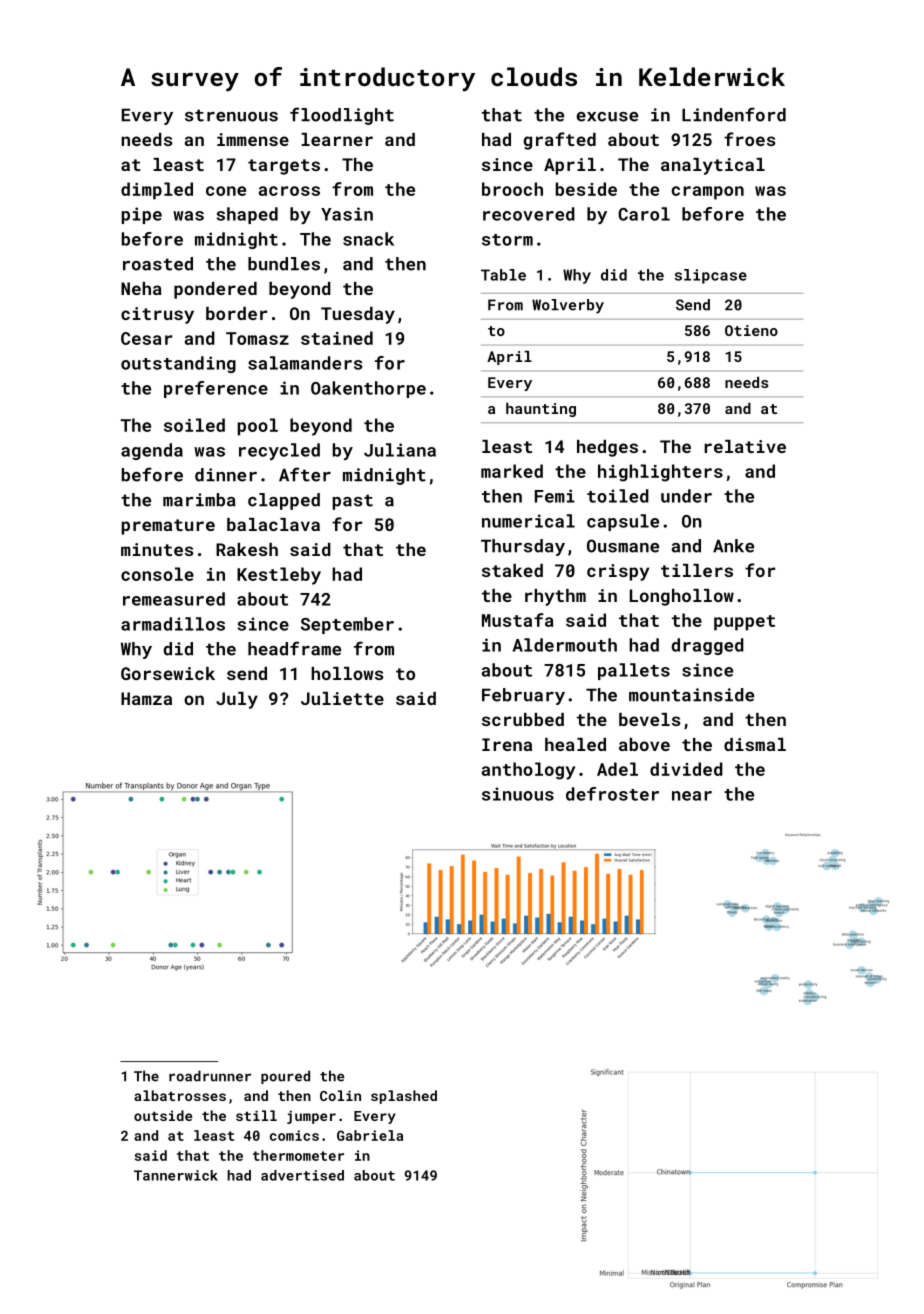  Describe the element at coordinates (370, 1135) in the screenshot. I see `Gabriela` at that location.
